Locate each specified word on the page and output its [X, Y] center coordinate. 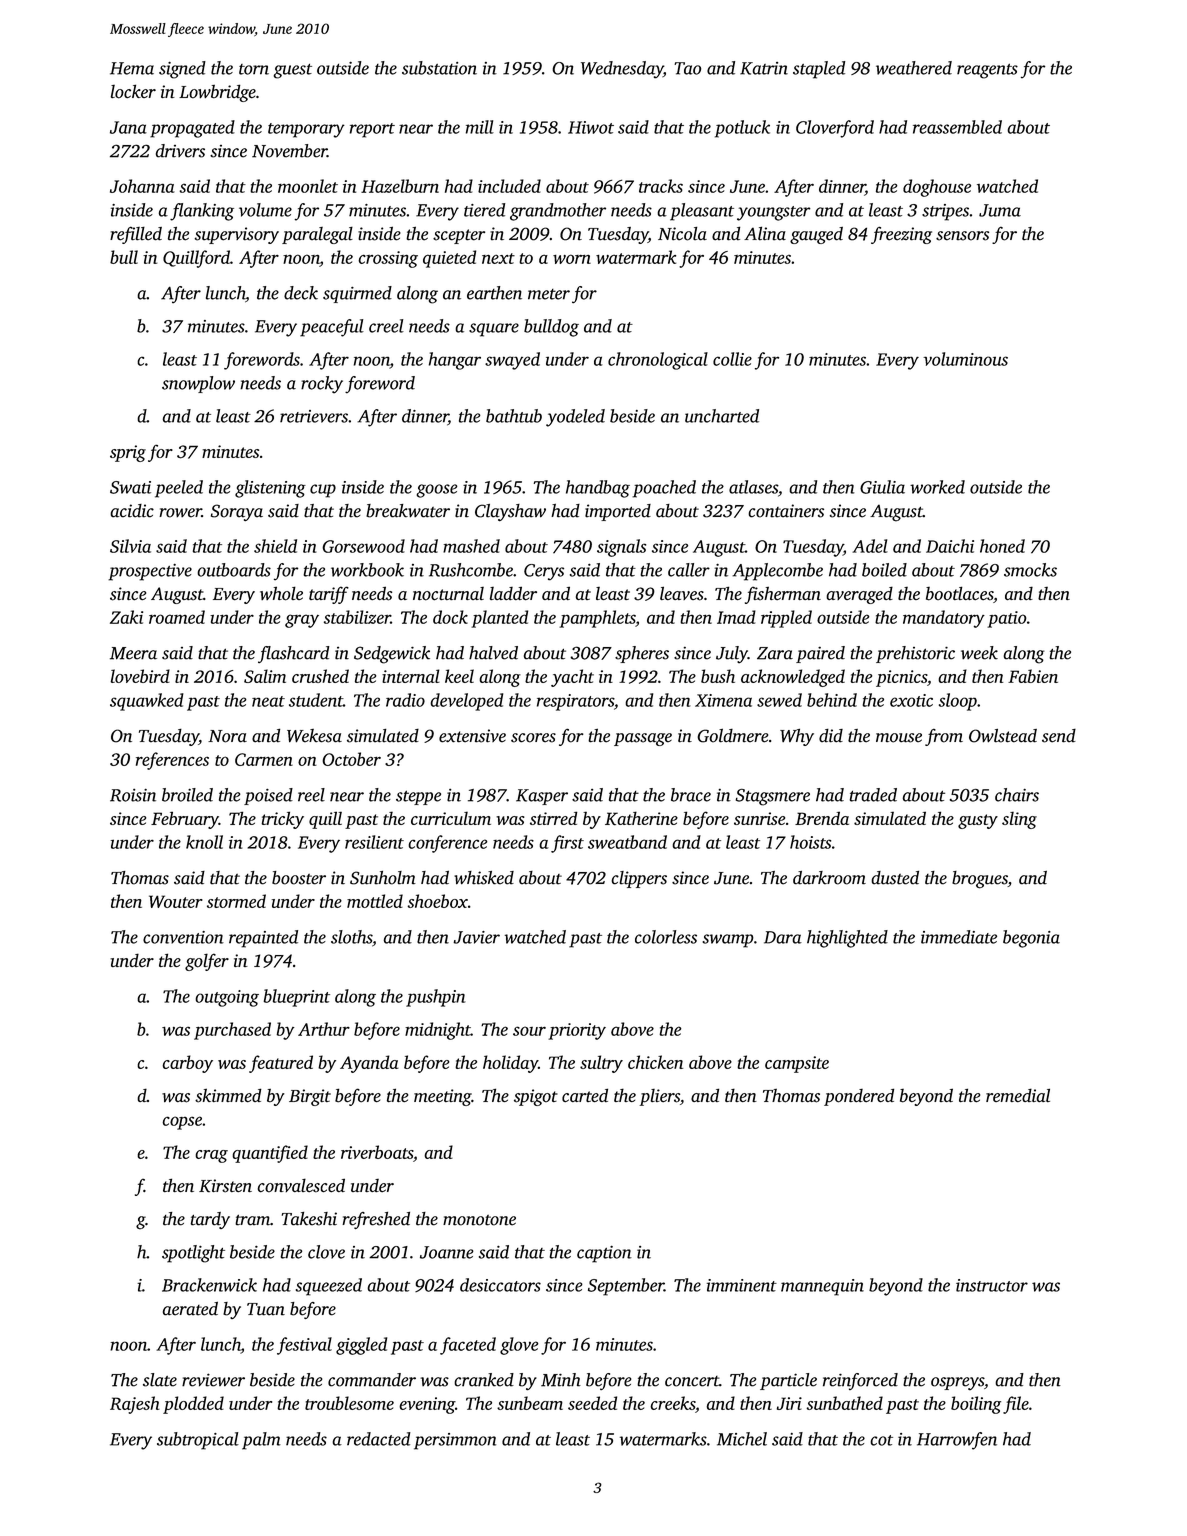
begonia [1031, 939]
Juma [1000, 210]
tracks [661, 186]
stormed [236, 901]
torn [254, 69]
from [944, 737]
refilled [136, 235]
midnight [438, 1031]
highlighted [847, 939]
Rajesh [135, 1405]
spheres [642, 654]
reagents [987, 71]
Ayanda [369, 1064]
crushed [320, 676]
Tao [687, 68]
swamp [728, 941]
